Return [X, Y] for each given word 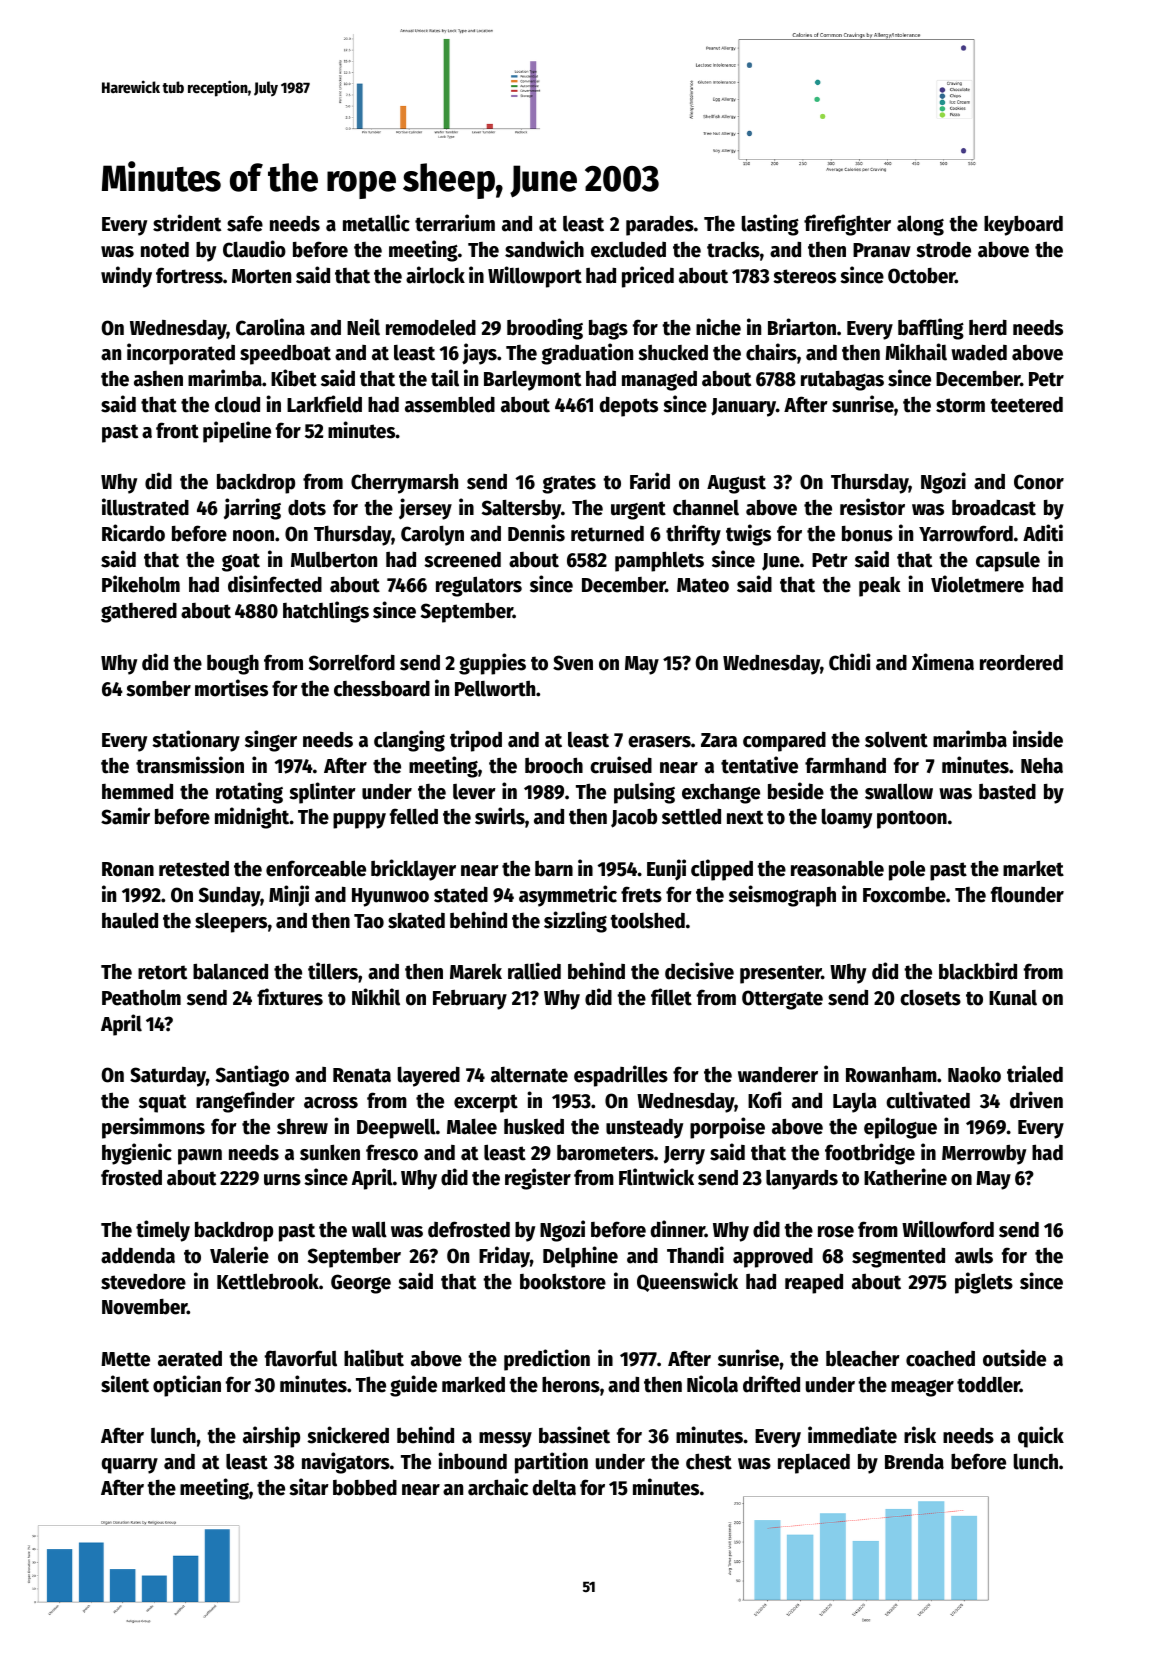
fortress [189, 275]
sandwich [544, 249]
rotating [249, 793]
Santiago [252, 1076]
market [1033, 868]
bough [233, 664]
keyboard [1023, 225]
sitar [309, 1487]
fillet [671, 997]
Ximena [943, 662]
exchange [721, 794]
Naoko [974, 1075]
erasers [659, 742]
